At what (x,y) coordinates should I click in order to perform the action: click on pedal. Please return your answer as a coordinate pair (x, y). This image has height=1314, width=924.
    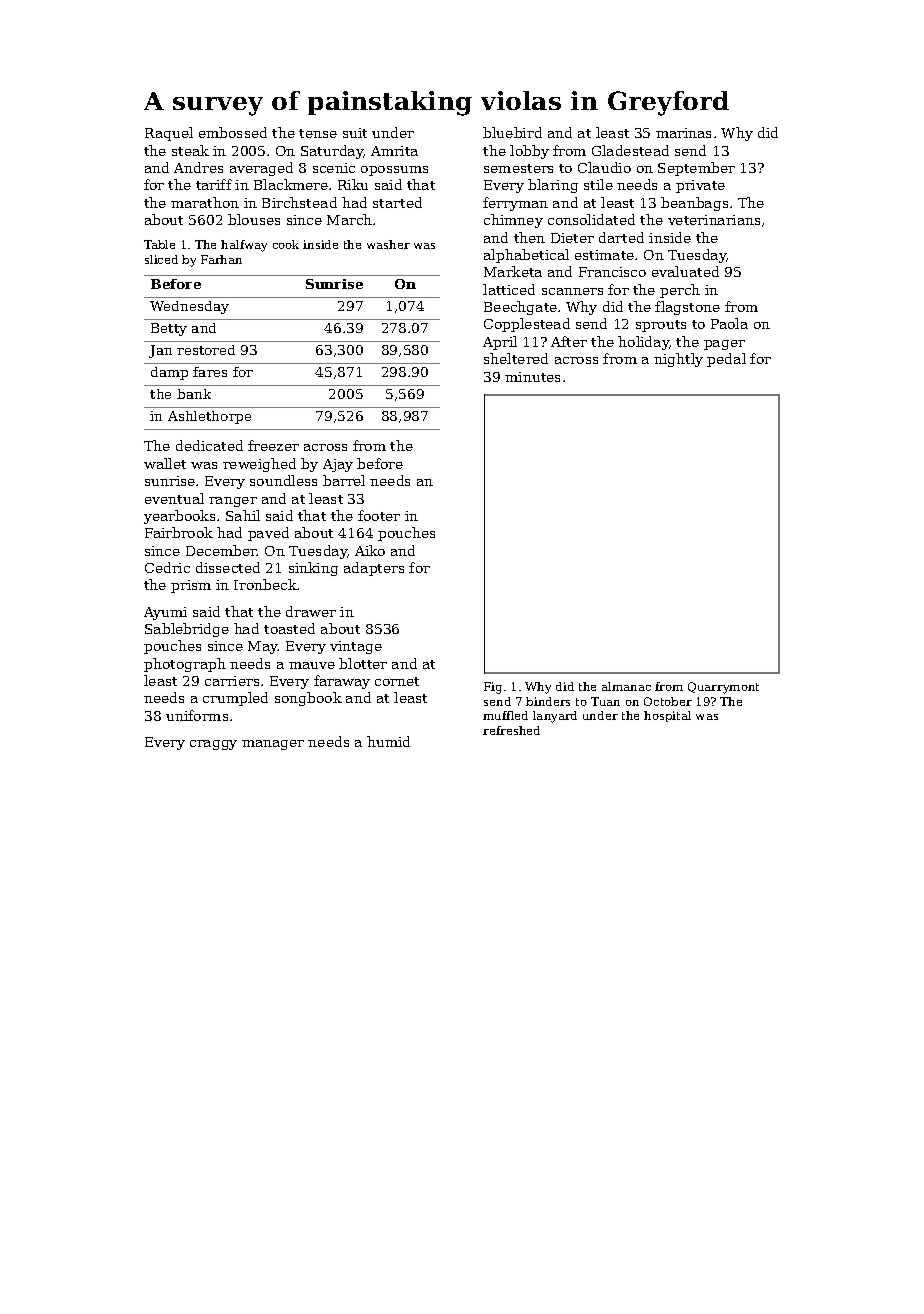
    Looking at the image, I should click on (726, 360).
